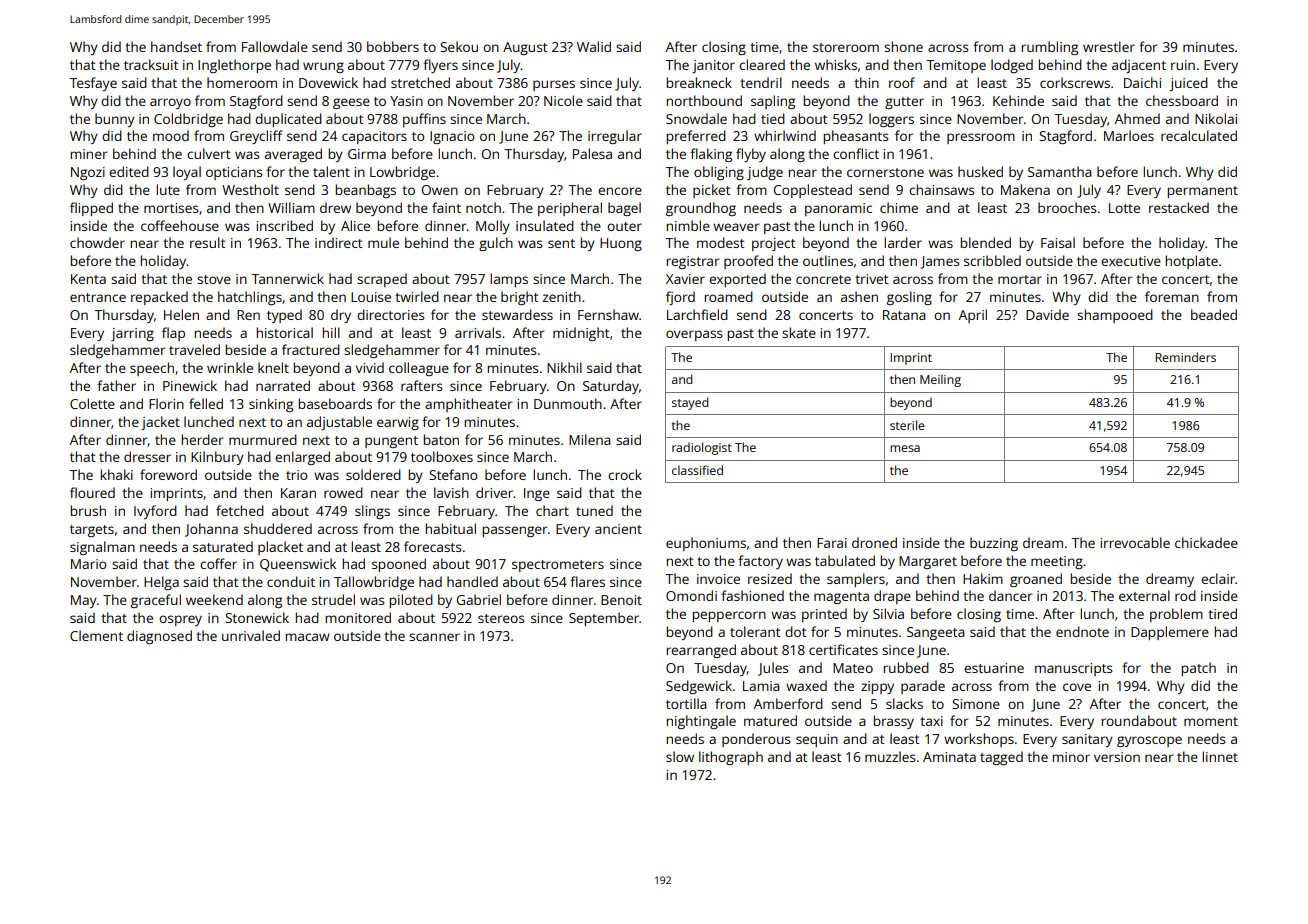 This screenshot has width=1308, height=924. I want to click on Faisal, so click(1058, 242).
